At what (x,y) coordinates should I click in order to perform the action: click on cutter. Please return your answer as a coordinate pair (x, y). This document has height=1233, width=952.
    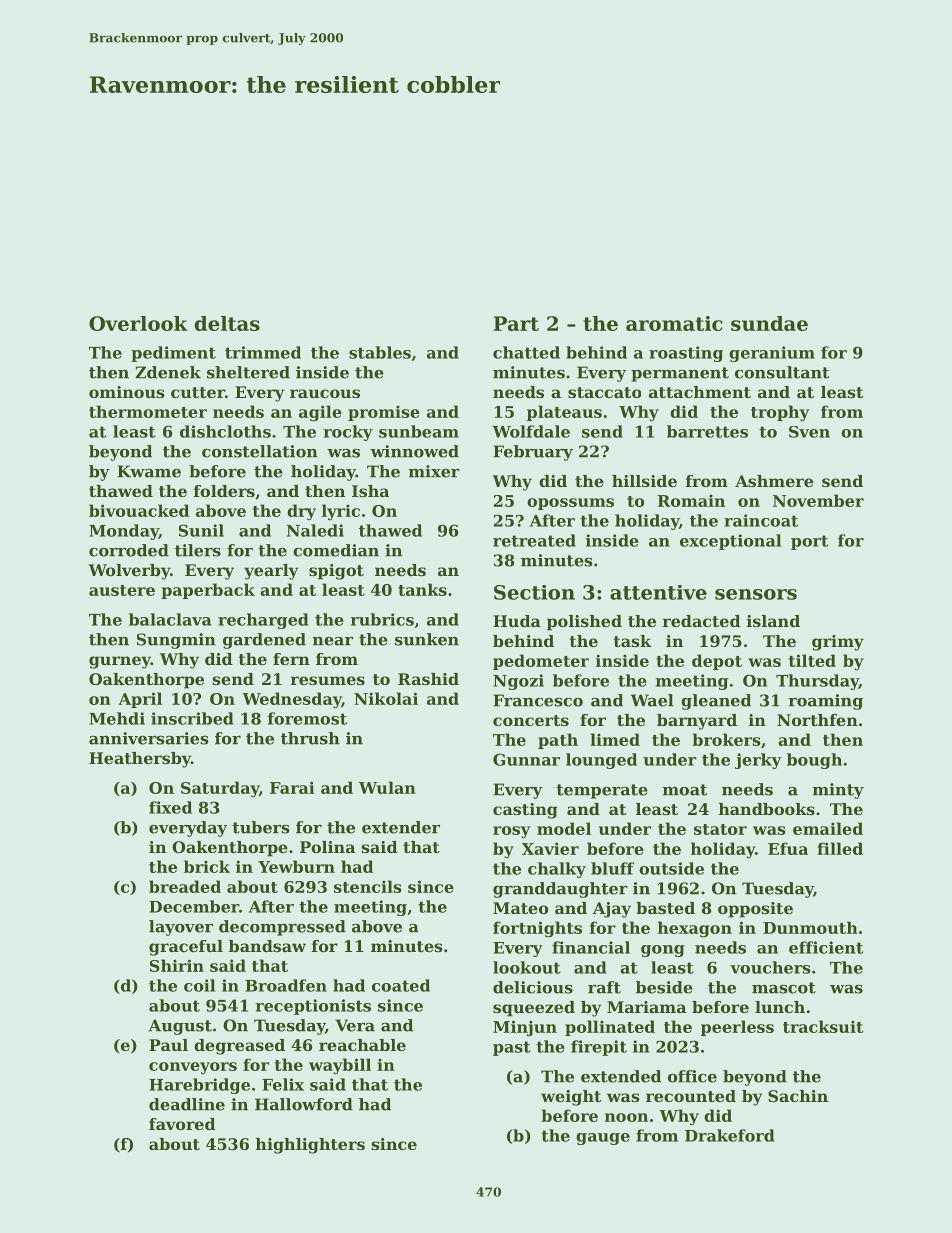
    Looking at the image, I should click on (198, 392).
